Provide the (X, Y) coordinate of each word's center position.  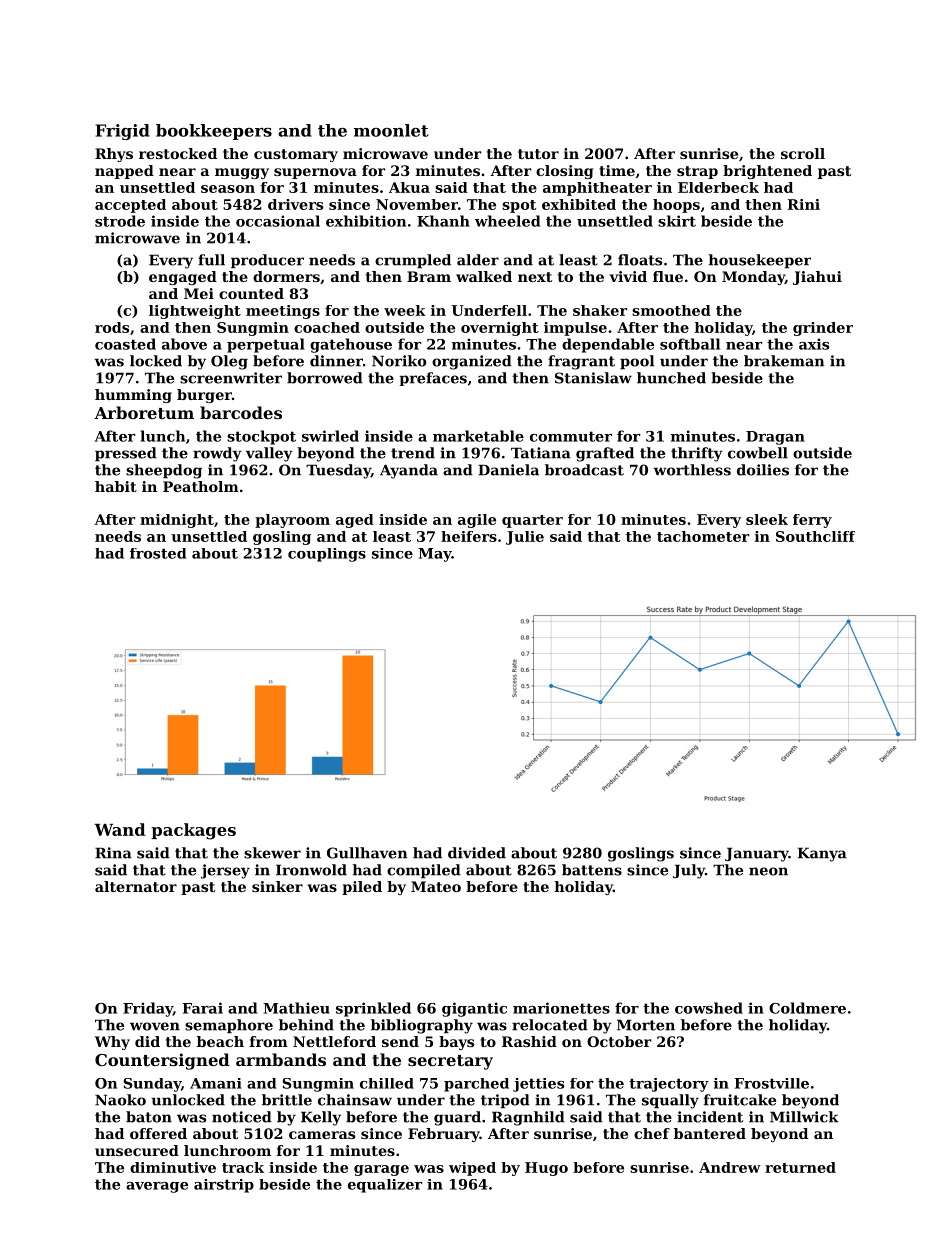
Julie (525, 538)
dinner (336, 361)
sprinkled (373, 1009)
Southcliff (815, 536)
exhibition (366, 221)
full (211, 260)
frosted (158, 553)
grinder (823, 329)
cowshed (709, 1008)
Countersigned (162, 1061)
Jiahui (817, 278)
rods (112, 327)
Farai (202, 1008)
